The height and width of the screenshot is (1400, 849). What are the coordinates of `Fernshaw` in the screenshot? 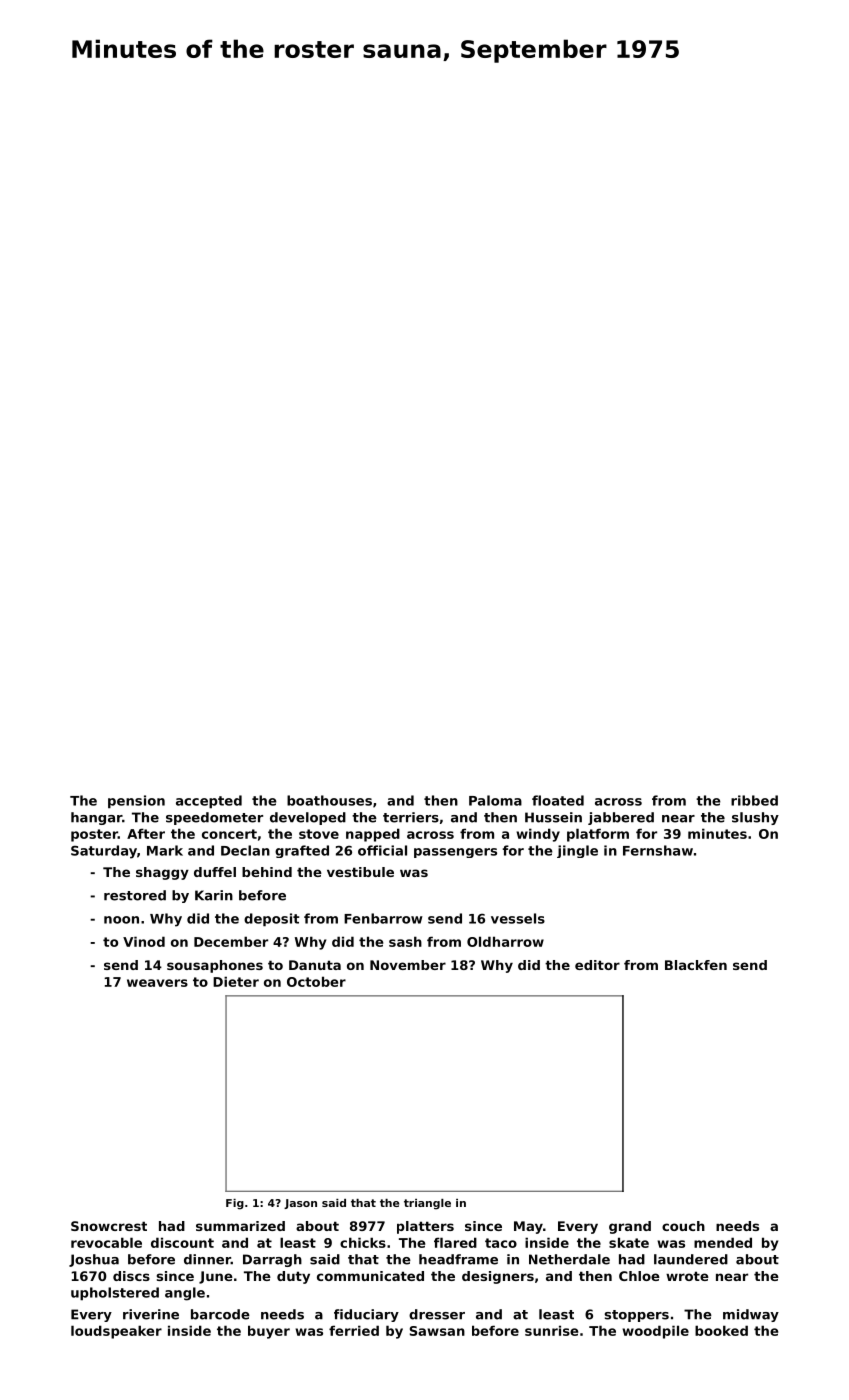 It's located at (658, 850).
